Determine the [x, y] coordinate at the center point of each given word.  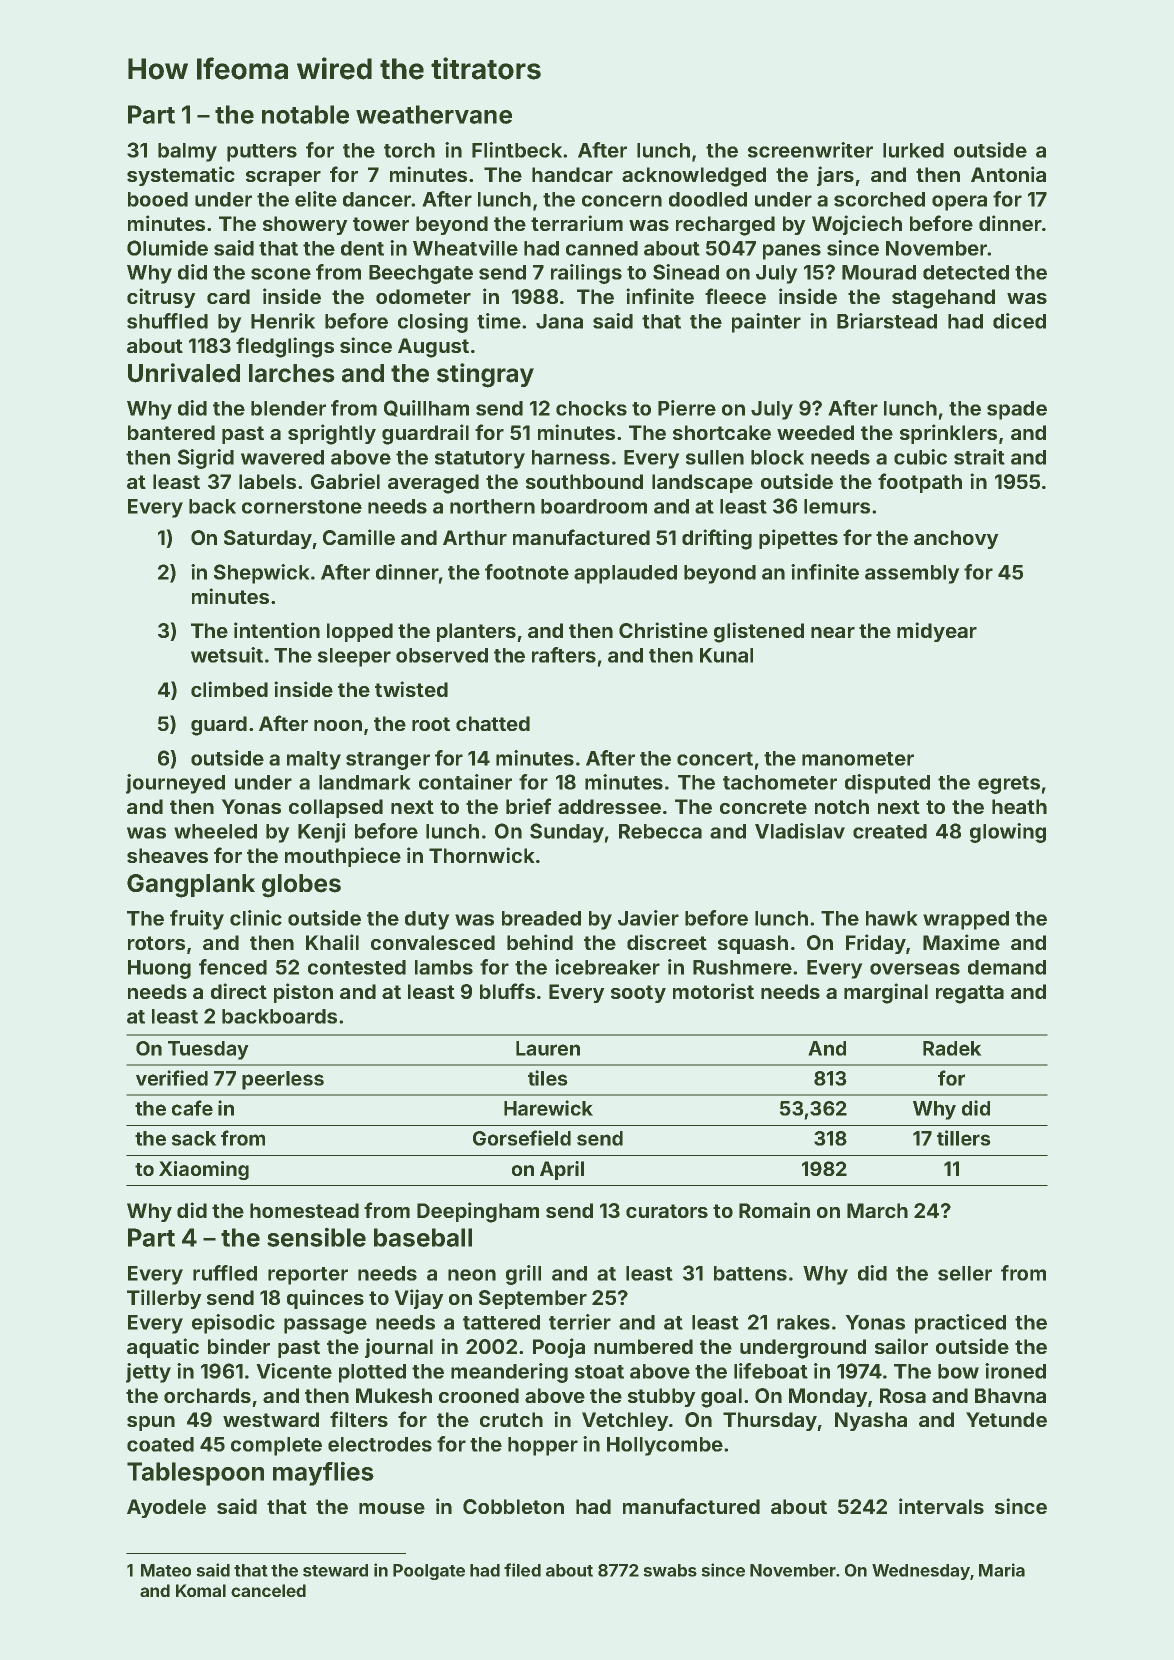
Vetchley [625, 1421]
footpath [920, 483]
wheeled [215, 831]
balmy [187, 152]
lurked [913, 150]
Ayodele [166, 1508]
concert [715, 759]
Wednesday [921, 1572]
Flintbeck [517, 150]
